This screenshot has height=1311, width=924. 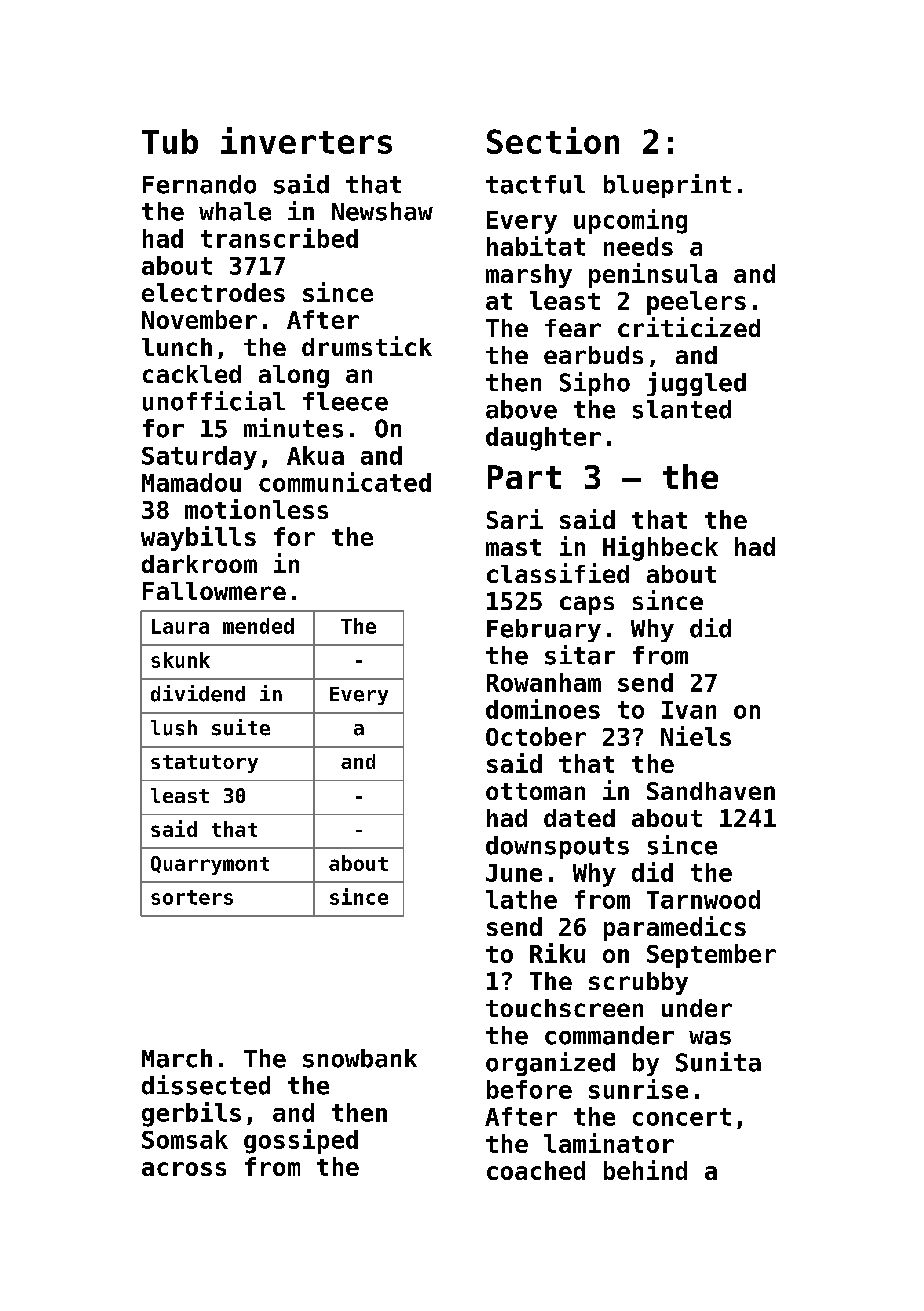 What do you see at coordinates (382, 211) in the screenshot?
I see `Newshaw` at bounding box center [382, 211].
